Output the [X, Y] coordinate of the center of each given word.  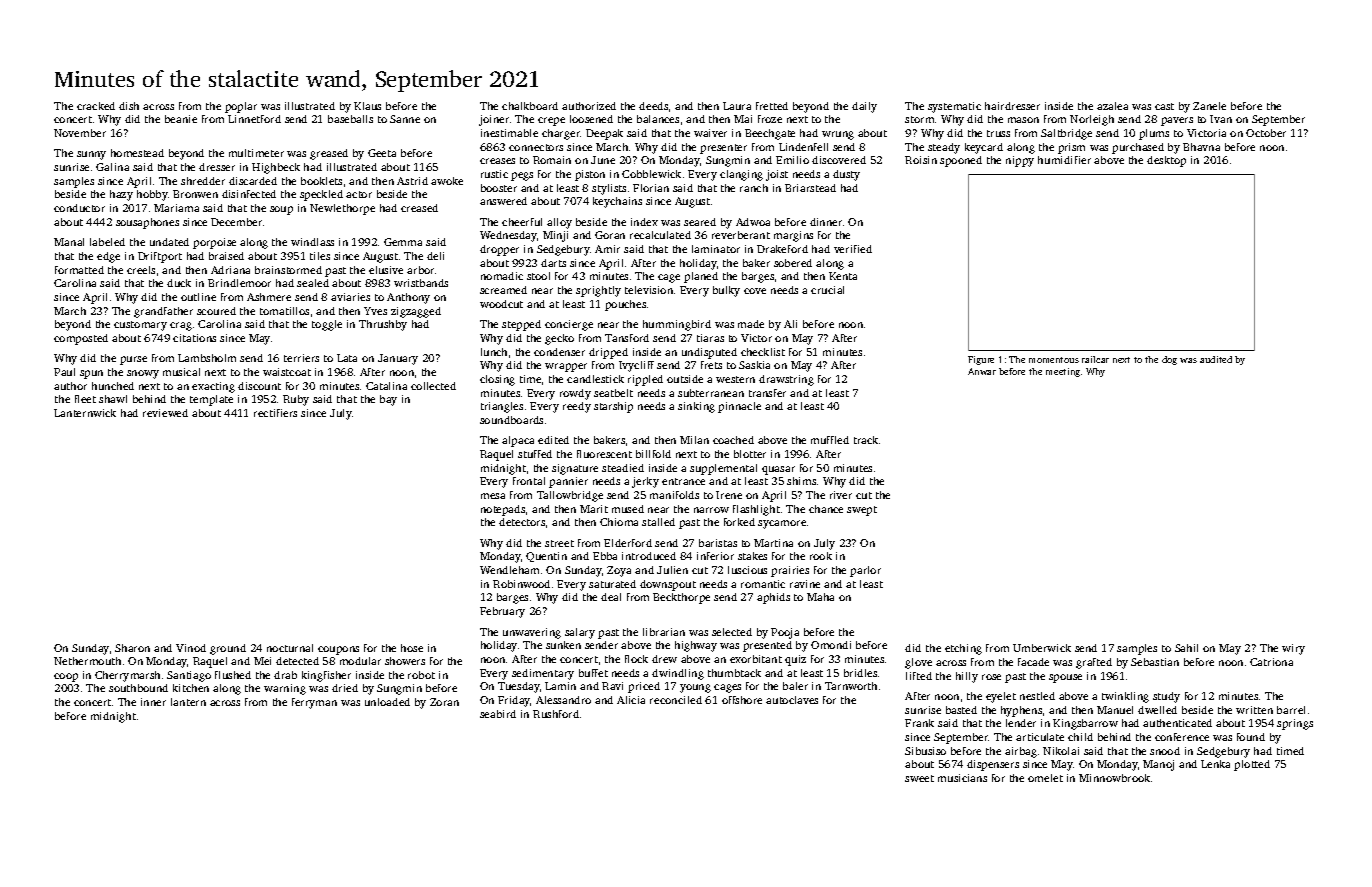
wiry [1293, 649]
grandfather [163, 312]
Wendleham [509, 570]
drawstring [786, 380]
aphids [773, 598]
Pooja [785, 633]
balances [658, 119]
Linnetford [254, 119]
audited [1216, 359]
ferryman [314, 703]
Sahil [1186, 648]
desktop [1166, 161]
